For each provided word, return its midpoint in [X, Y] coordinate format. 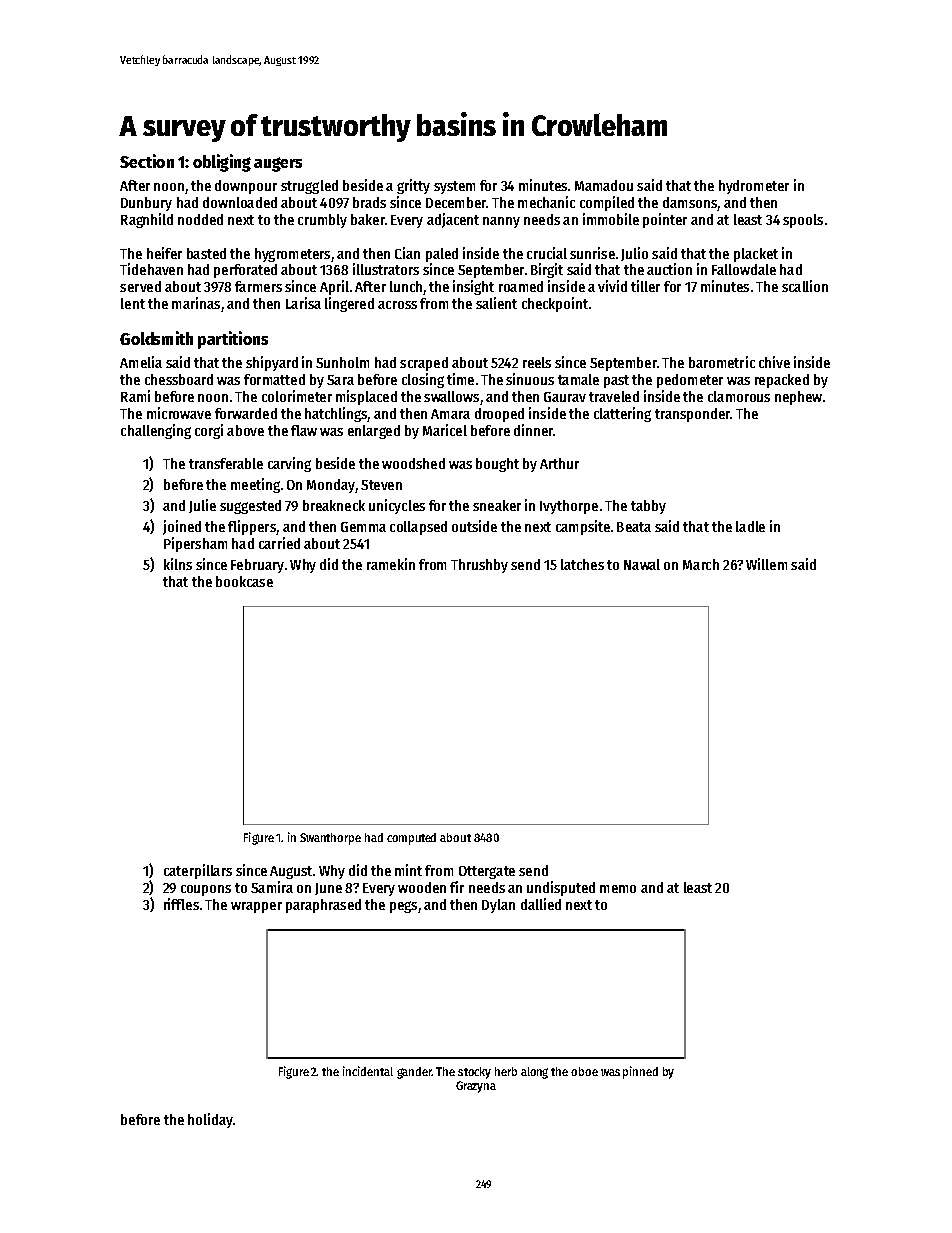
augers [278, 164]
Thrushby [479, 566]
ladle [750, 526]
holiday [210, 1120]
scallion [805, 286]
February [257, 566]
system [454, 187]
